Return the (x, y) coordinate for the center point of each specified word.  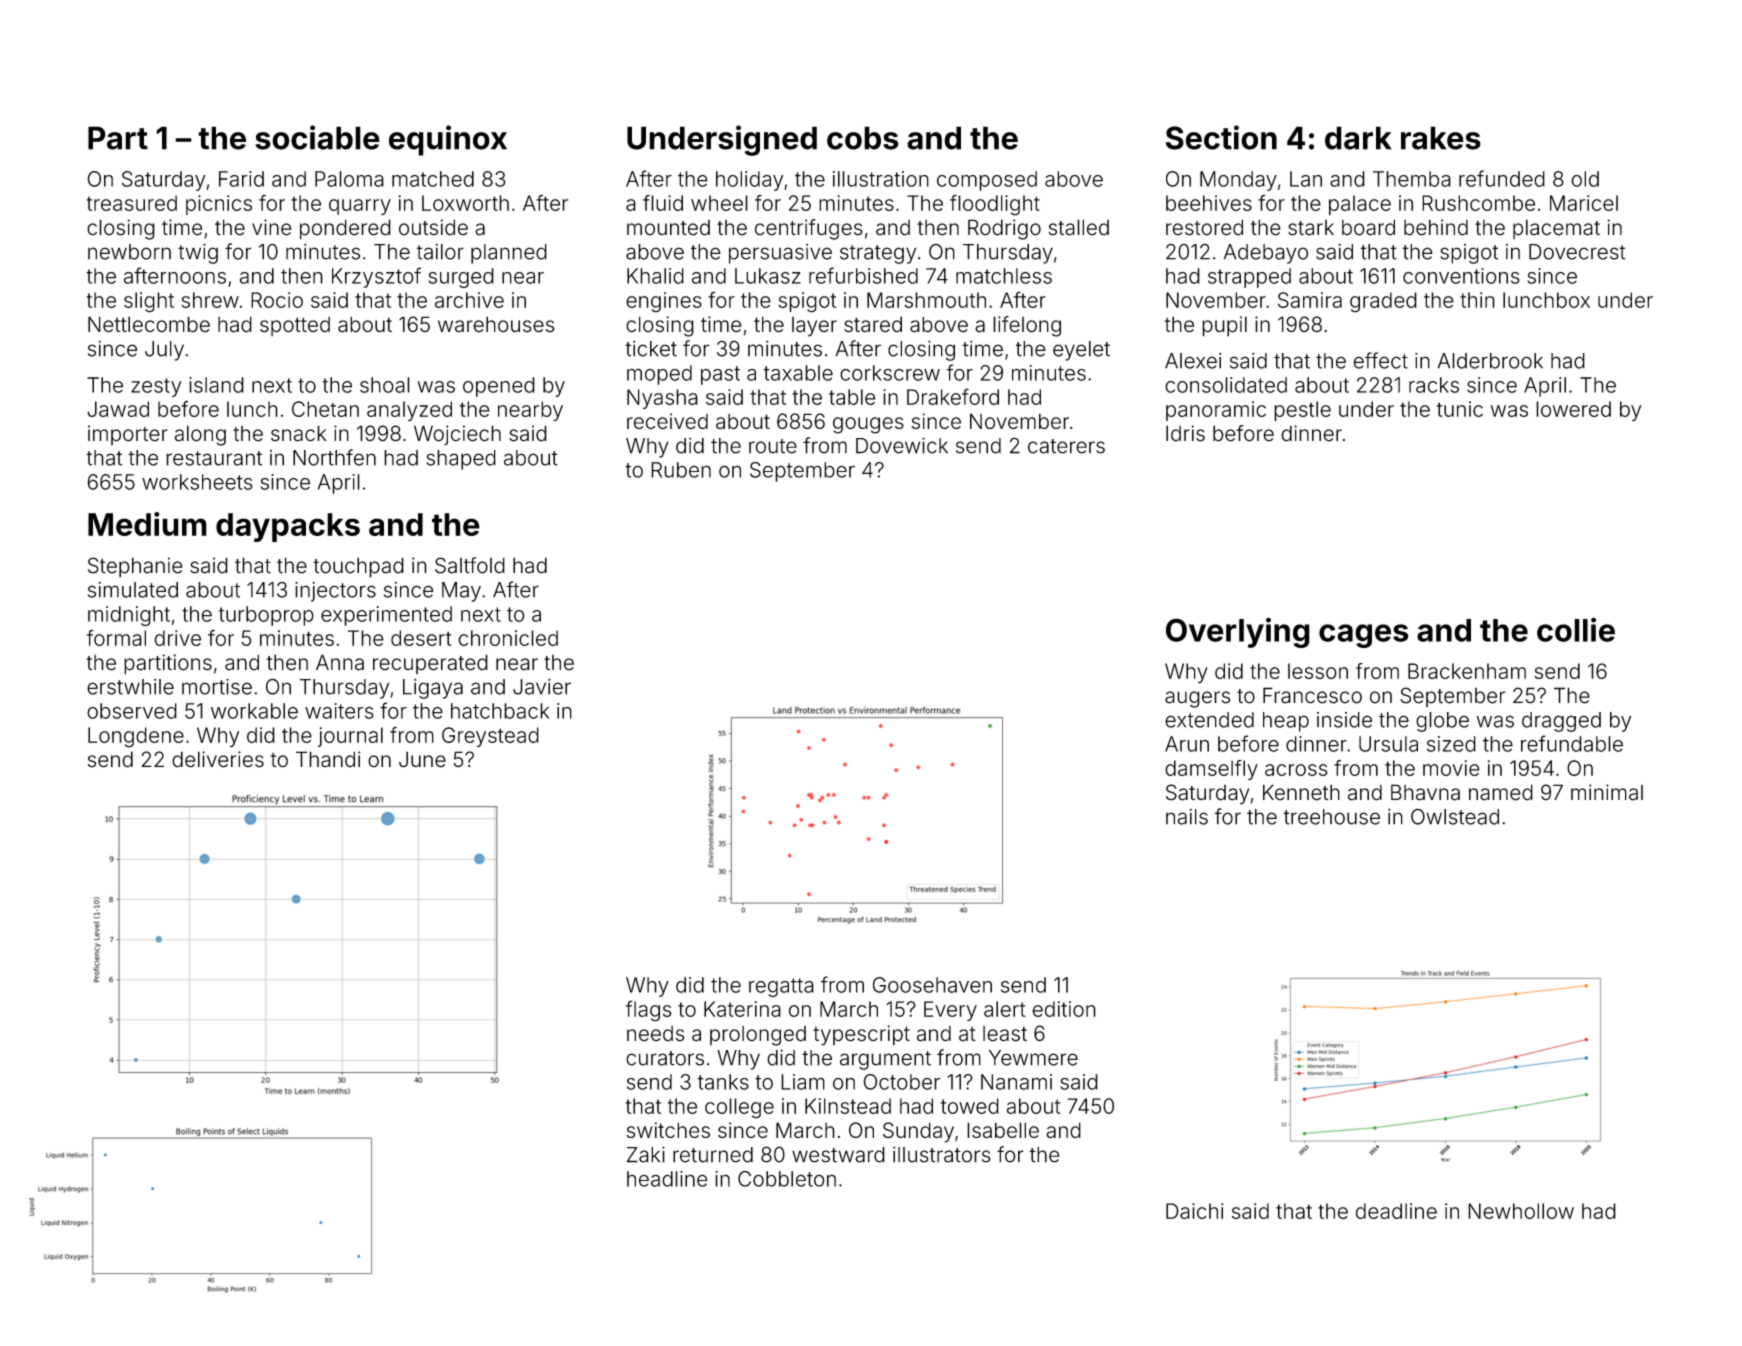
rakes (1441, 138)
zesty (156, 387)
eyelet (1081, 351)
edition (1064, 1009)
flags (649, 1011)
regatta (781, 987)
